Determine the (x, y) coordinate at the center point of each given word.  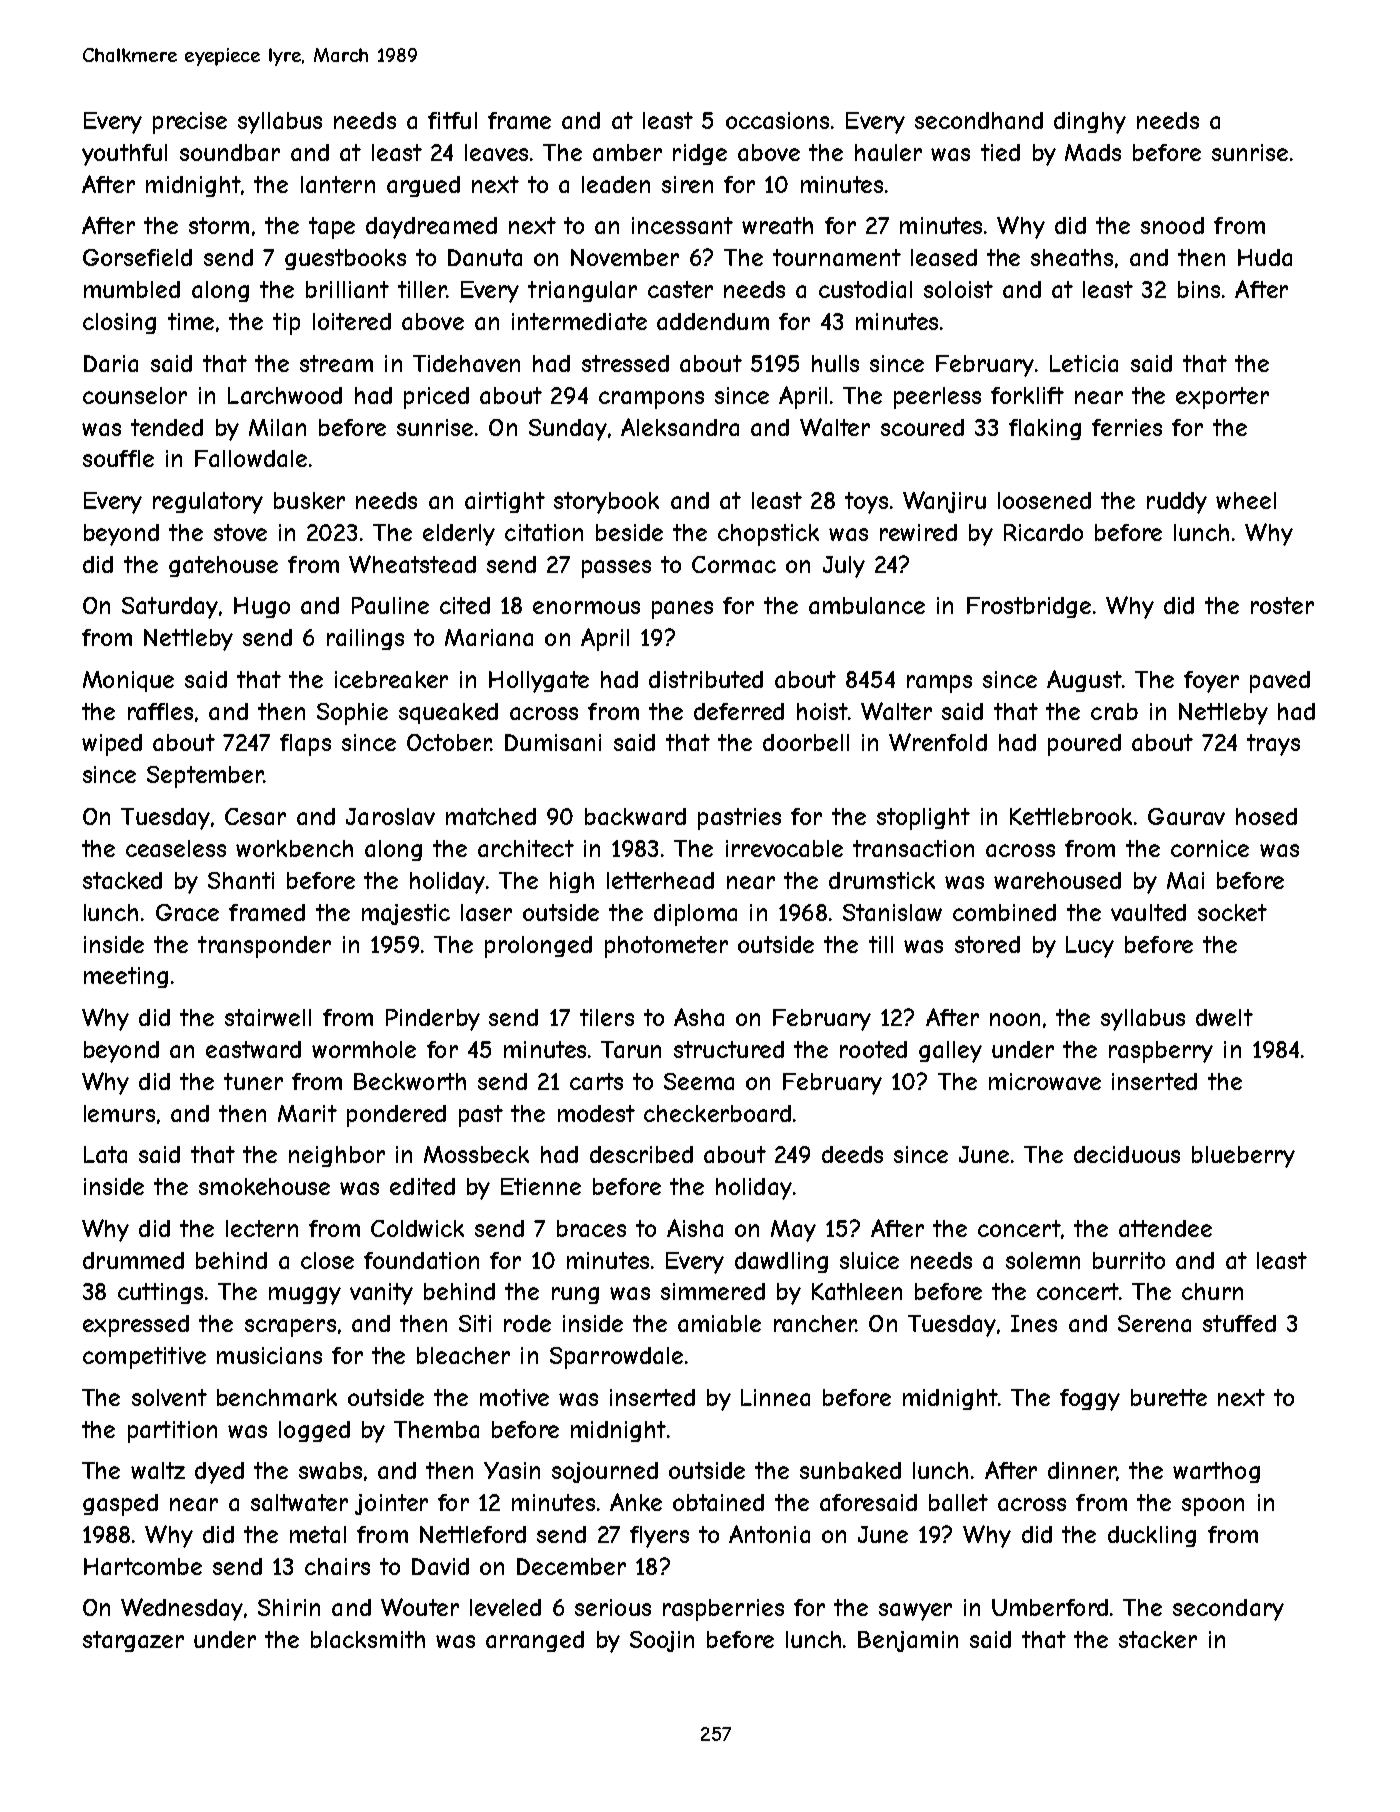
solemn (1043, 1260)
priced (436, 398)
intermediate (579, 321)
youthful (124, 155)
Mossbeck (476, 1154)
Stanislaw (892, 912)
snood (1172, 225)
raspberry (1161, 1052)
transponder (264, 947)
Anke (636, 1502)
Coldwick (417, 1228)
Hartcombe (143, 1566)
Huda (1265, 257)
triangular (582, 291)
